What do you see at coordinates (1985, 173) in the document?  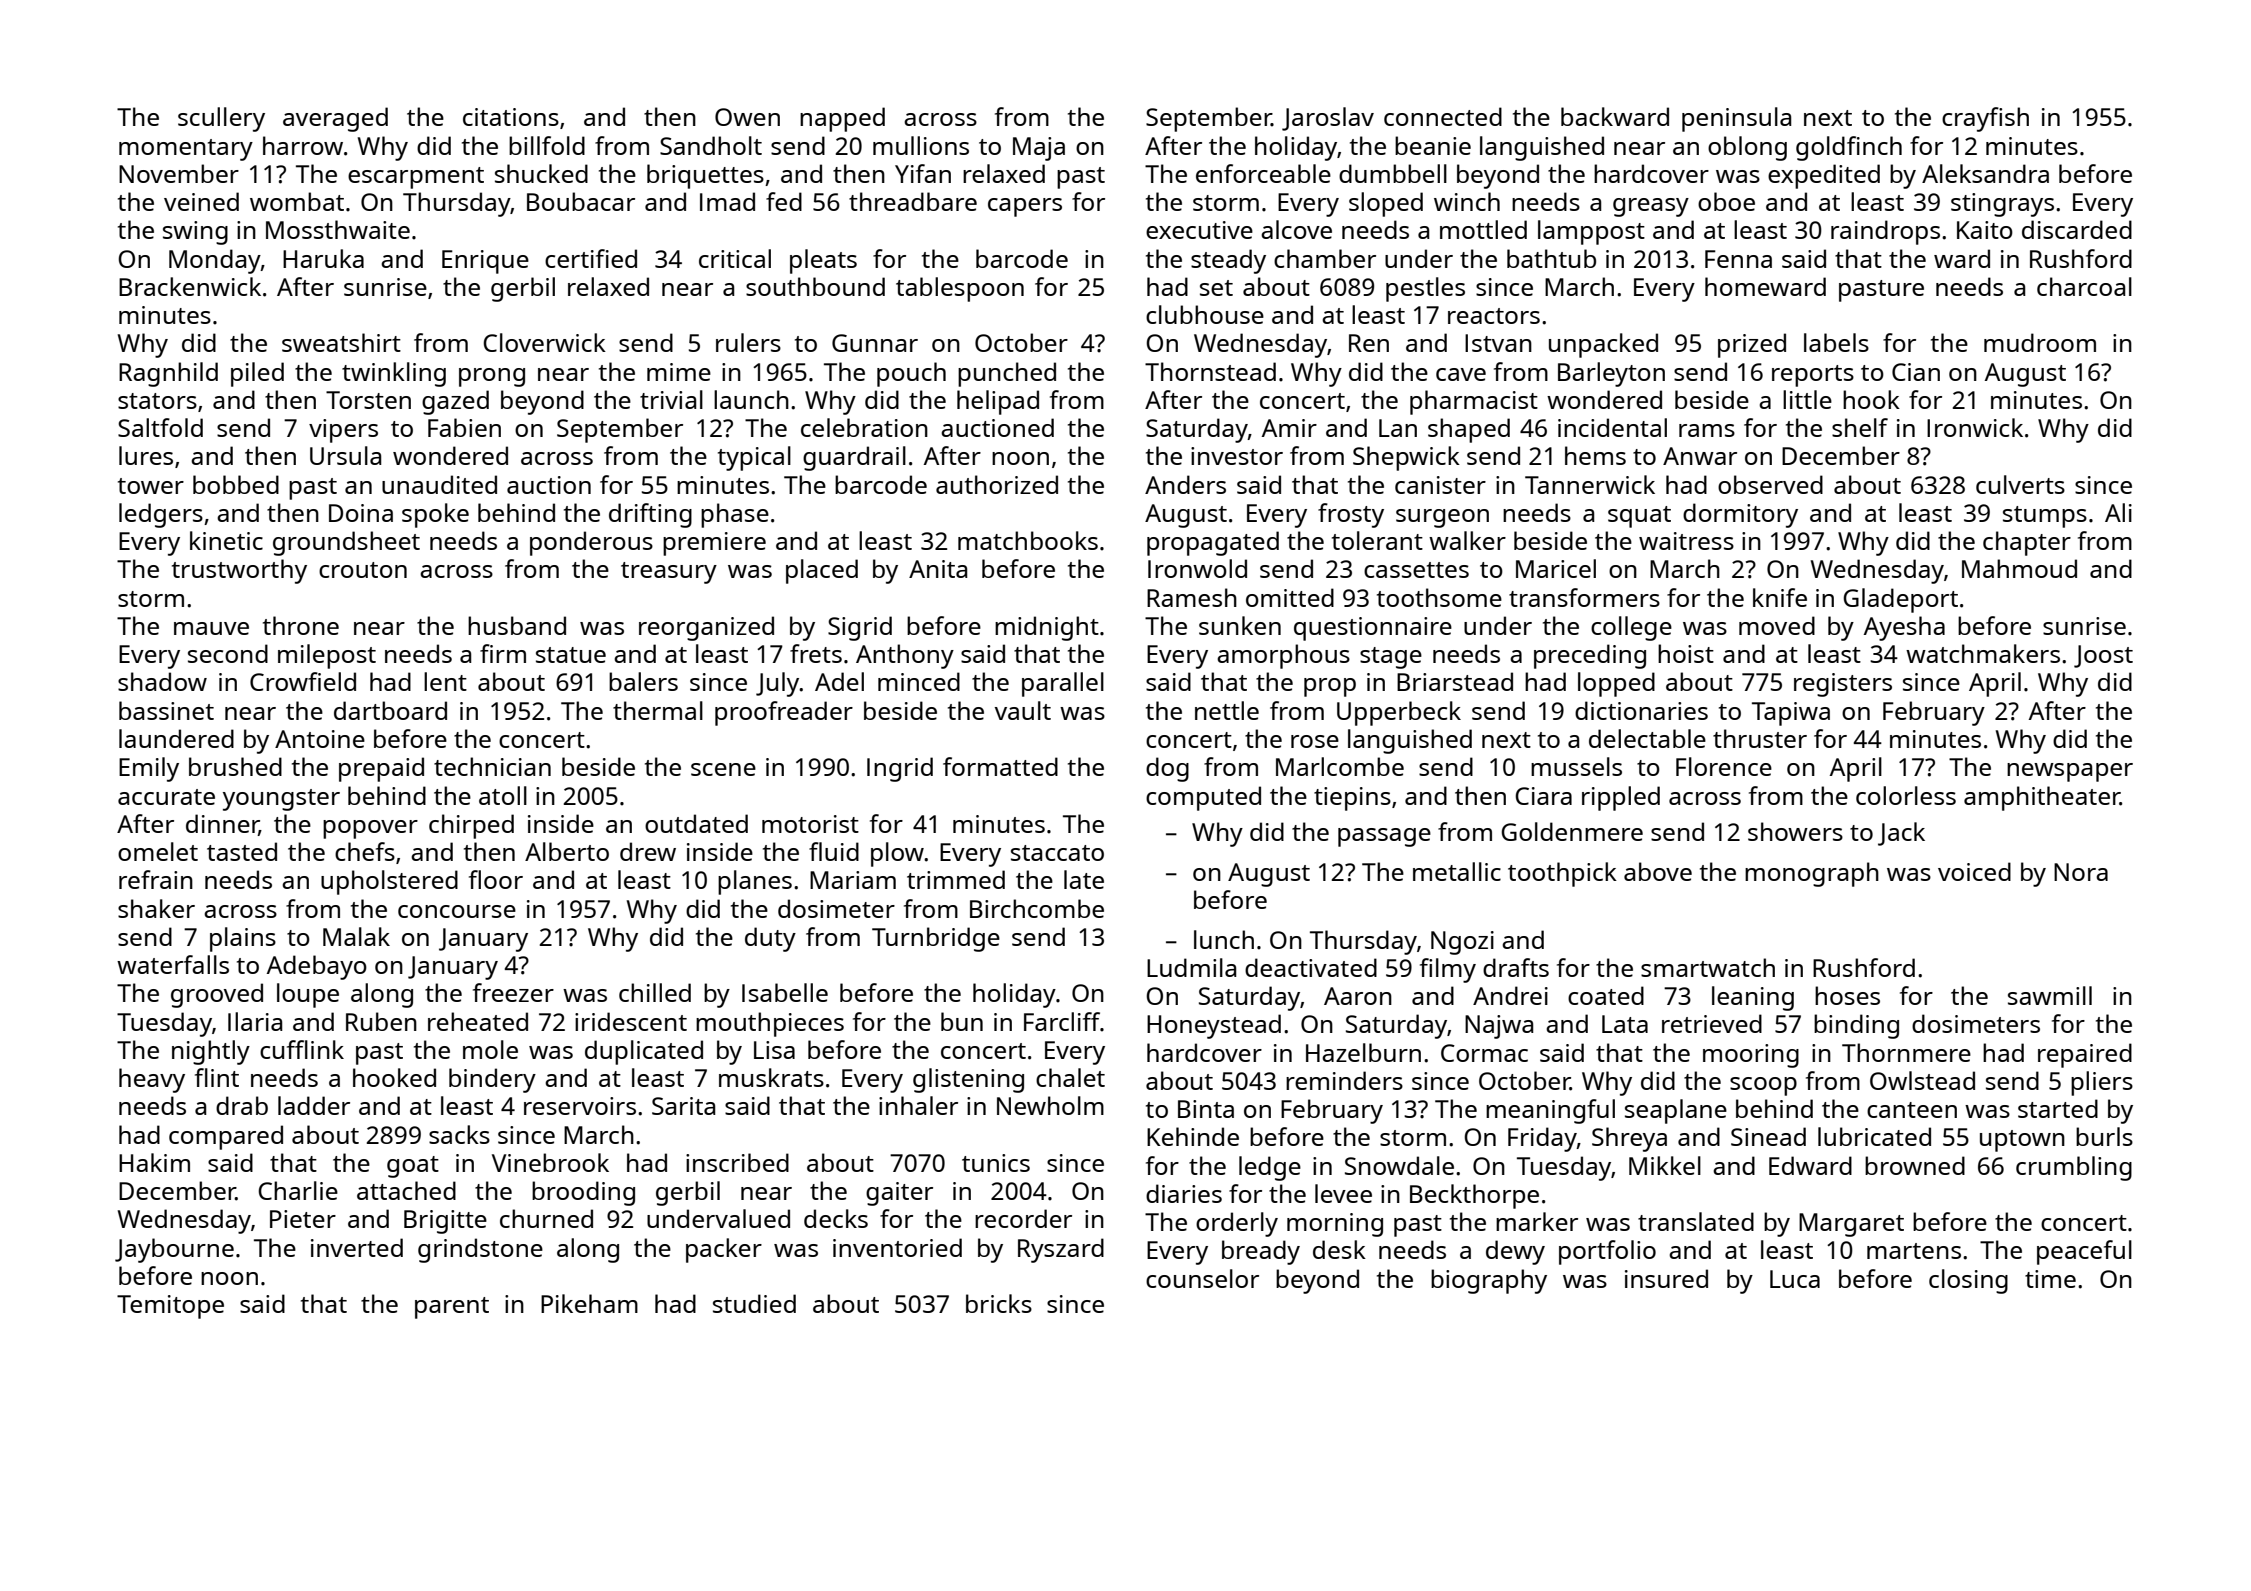 I see `Aleksandra` at bounding box center [1985, 173].
